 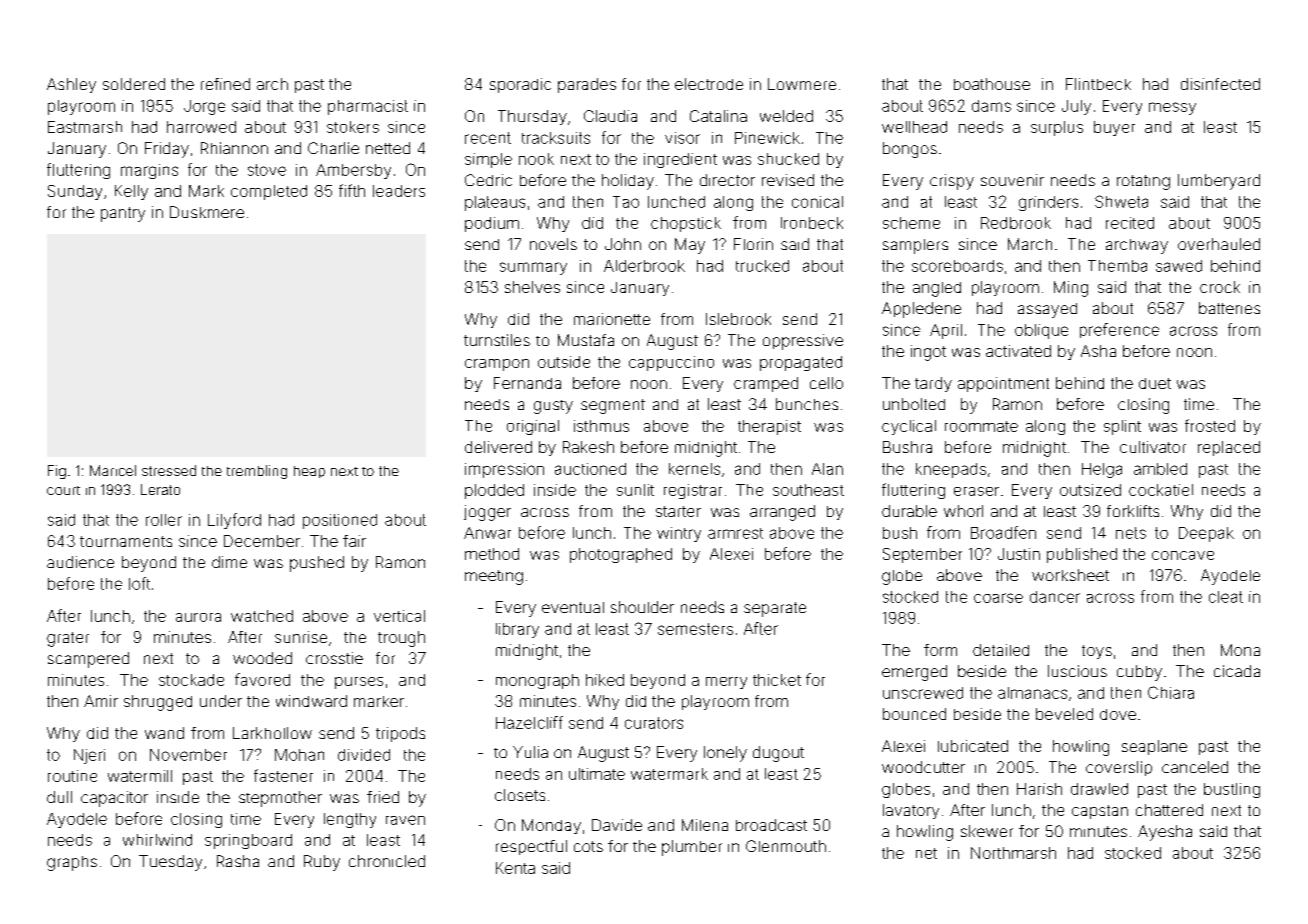 I want to click on plumber, so click(x=692, y=848).
